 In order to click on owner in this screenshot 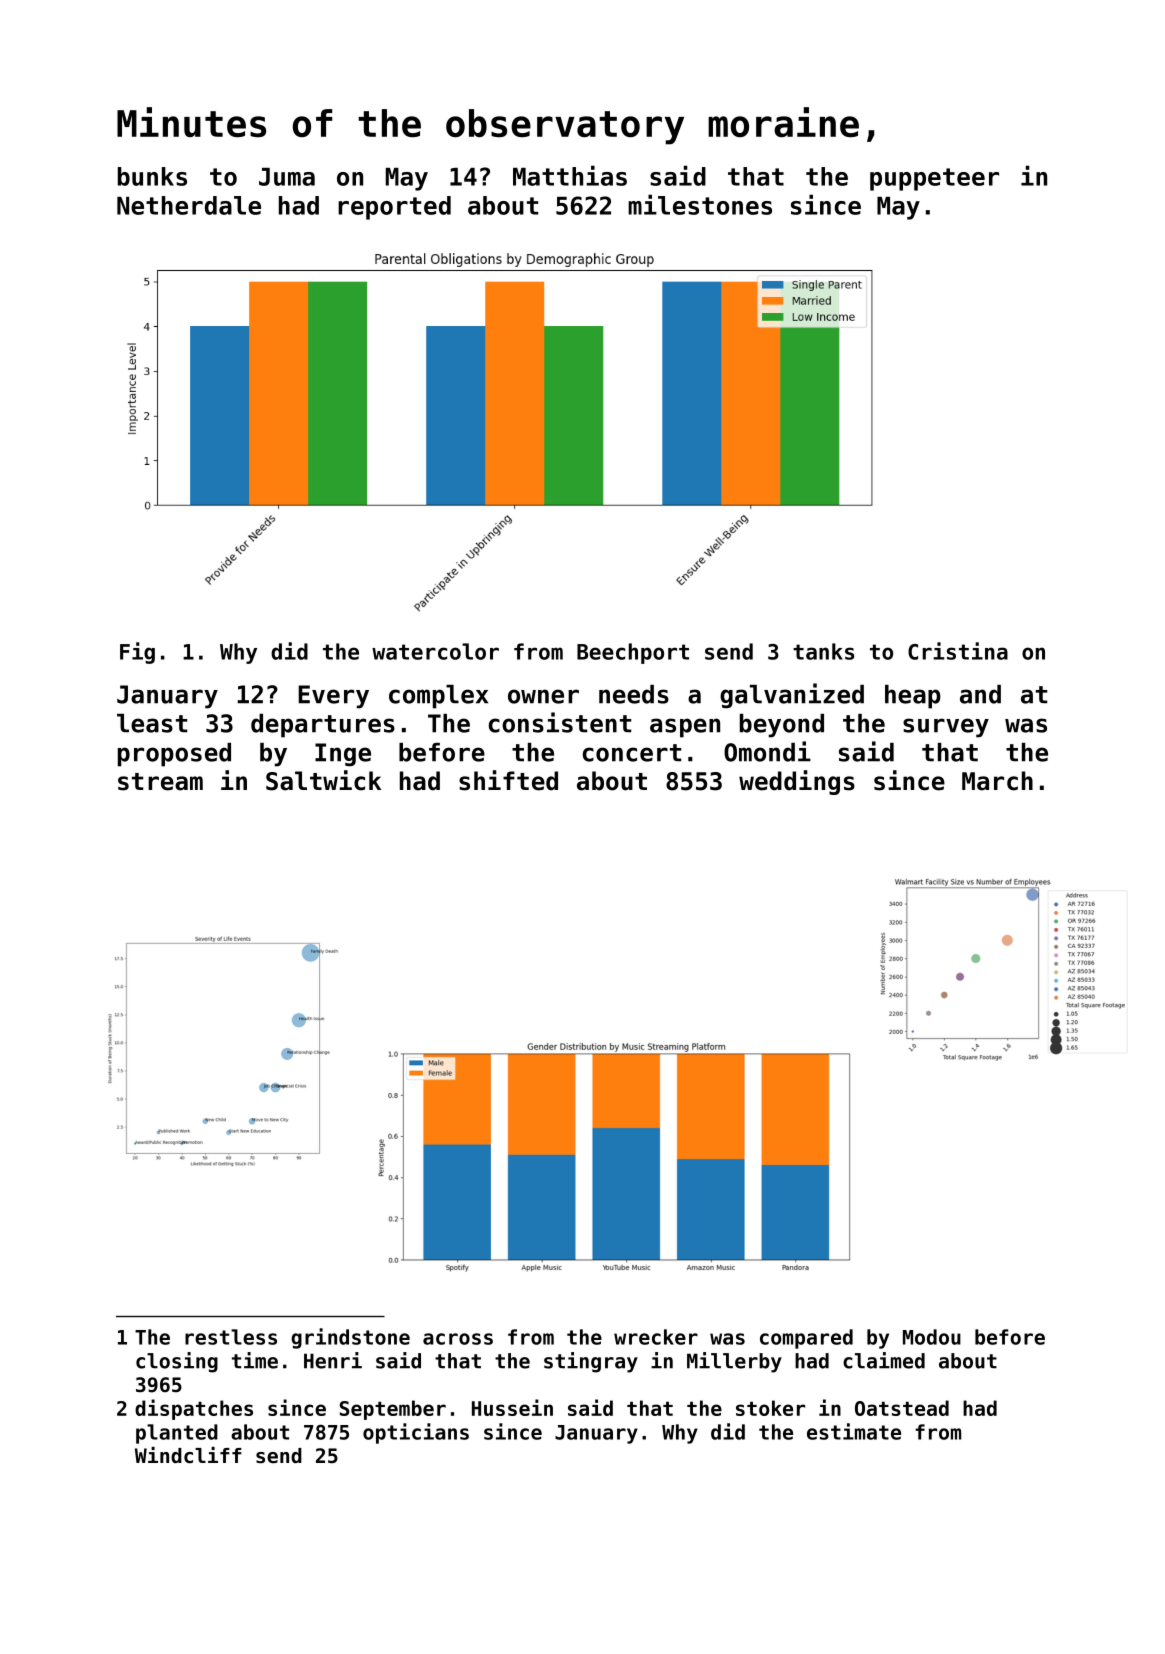, I will do `click(543, 696)`.
